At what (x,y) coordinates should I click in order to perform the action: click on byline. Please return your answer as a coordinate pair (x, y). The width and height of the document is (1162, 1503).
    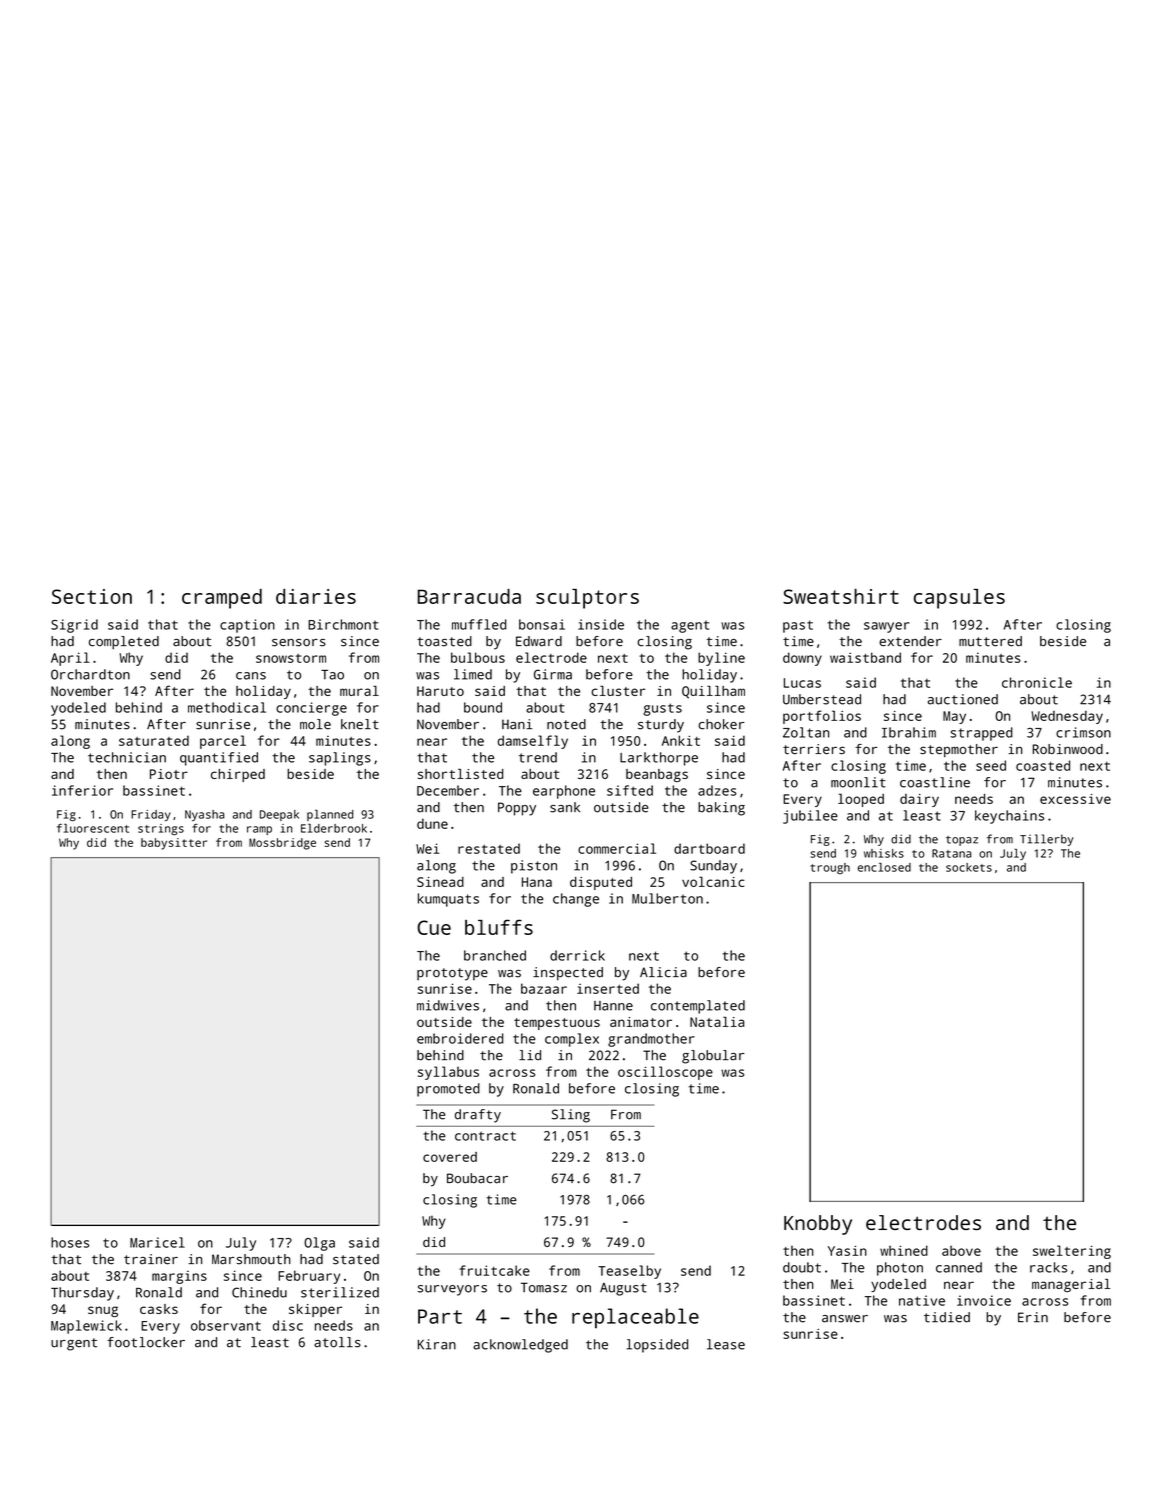
    Looking at the image, I should click on (721, 659).
